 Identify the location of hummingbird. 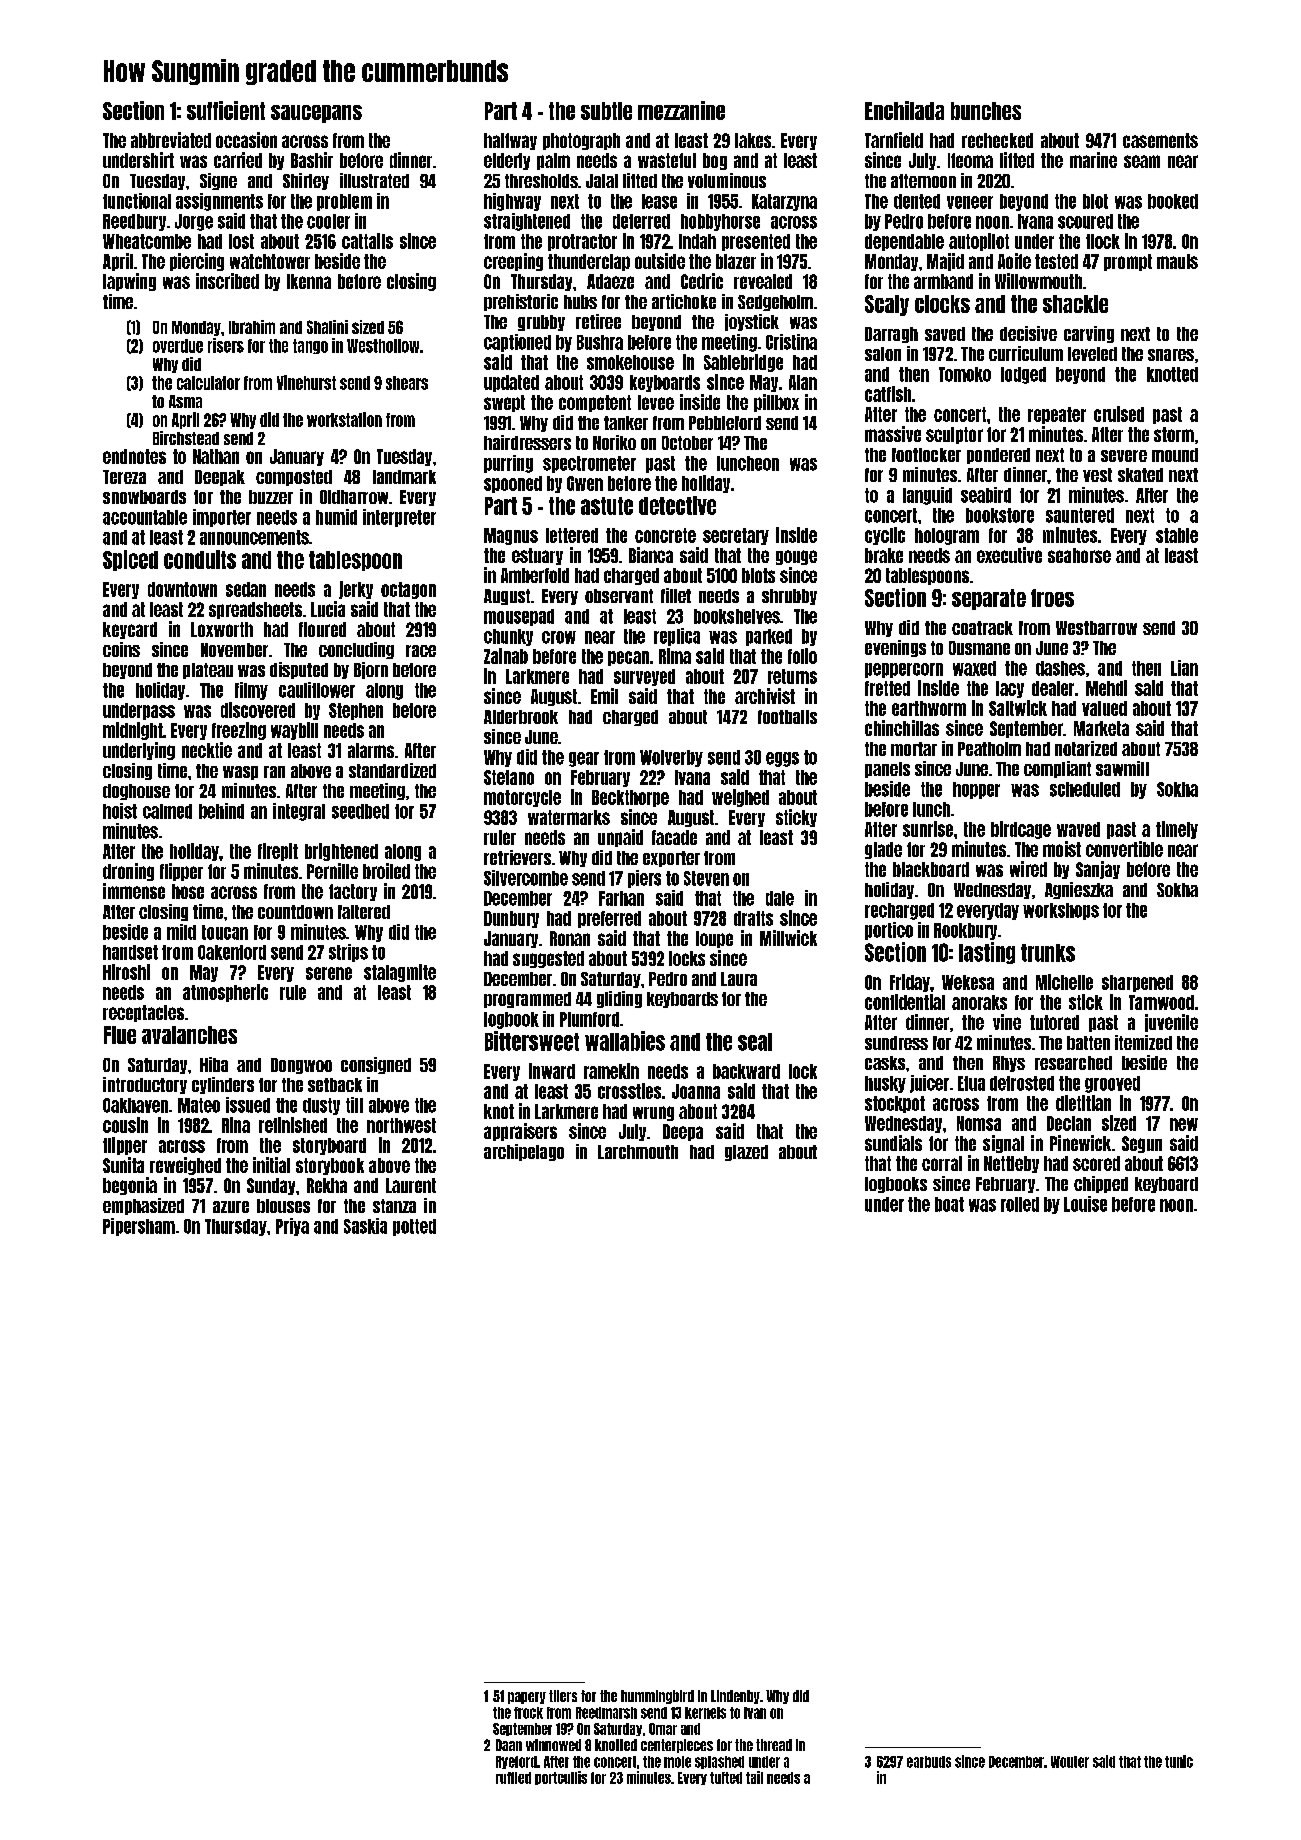
(657, 1697).
